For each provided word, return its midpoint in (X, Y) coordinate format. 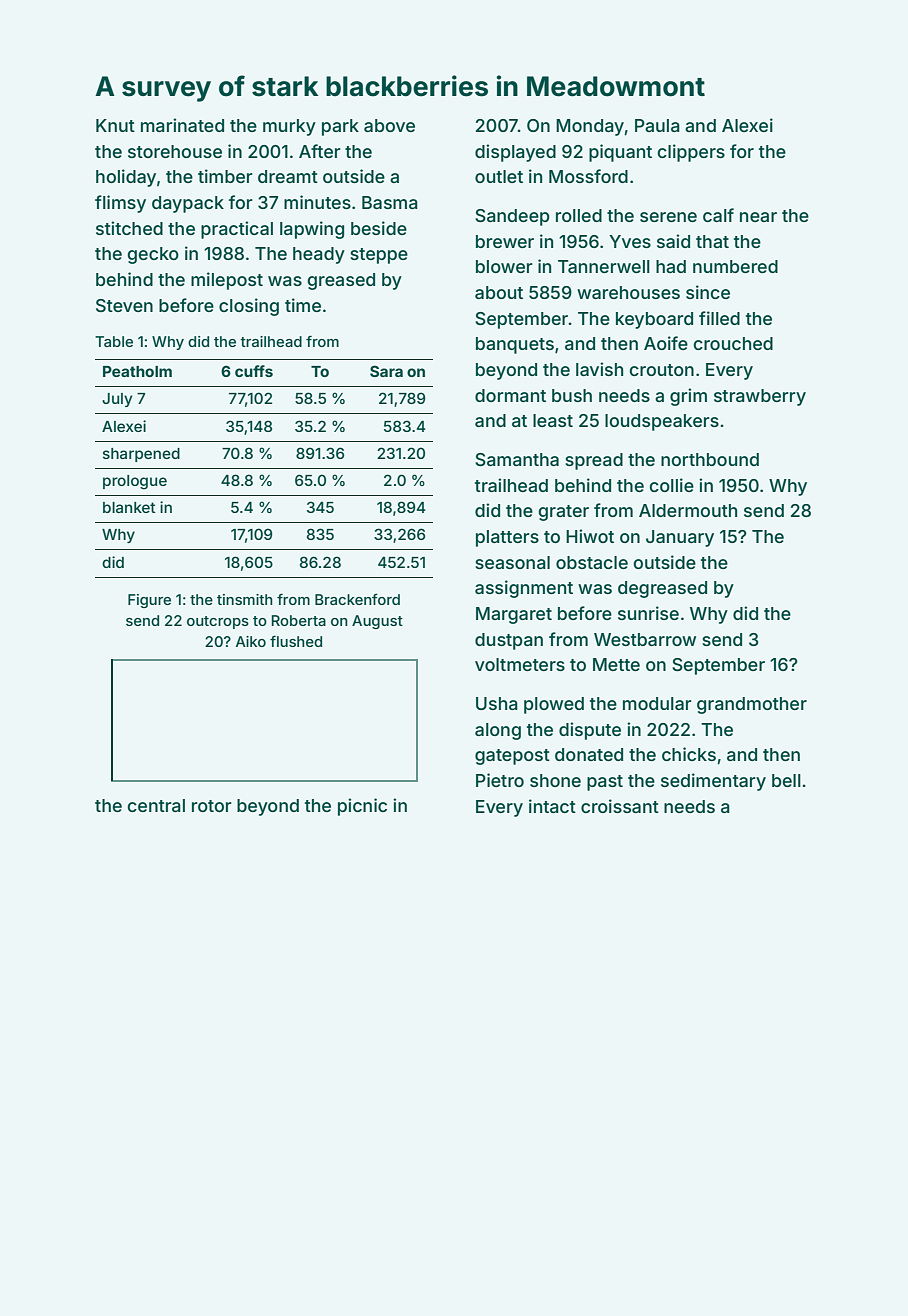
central (156, 805)
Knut (115, 125)
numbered (735, 266)
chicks (689, 754)
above (389, 125)
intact (552, 806)
